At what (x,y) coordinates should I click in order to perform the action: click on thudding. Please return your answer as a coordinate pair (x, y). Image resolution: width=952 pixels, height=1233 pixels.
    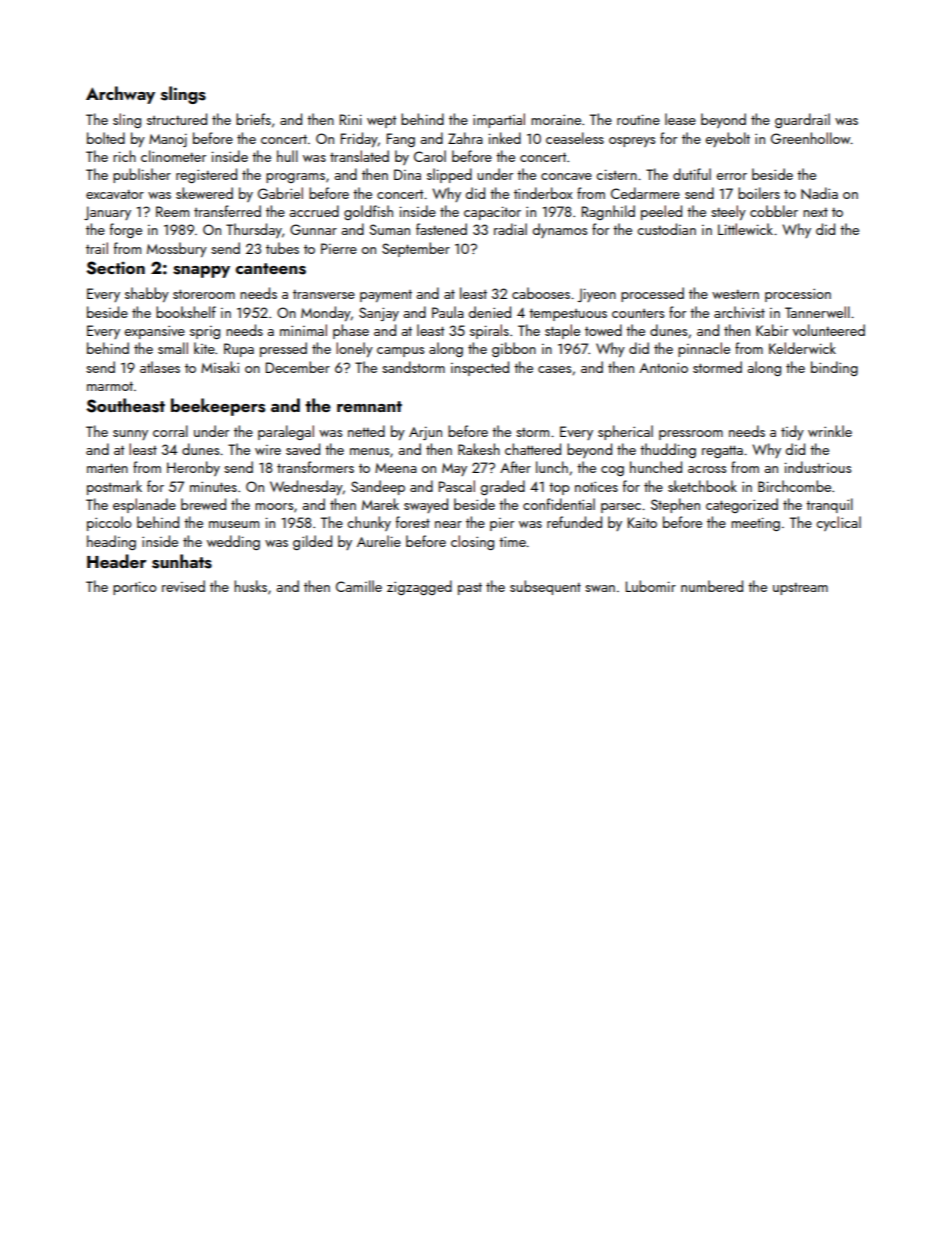
    Looking at the image, I should click on (668, 450).
